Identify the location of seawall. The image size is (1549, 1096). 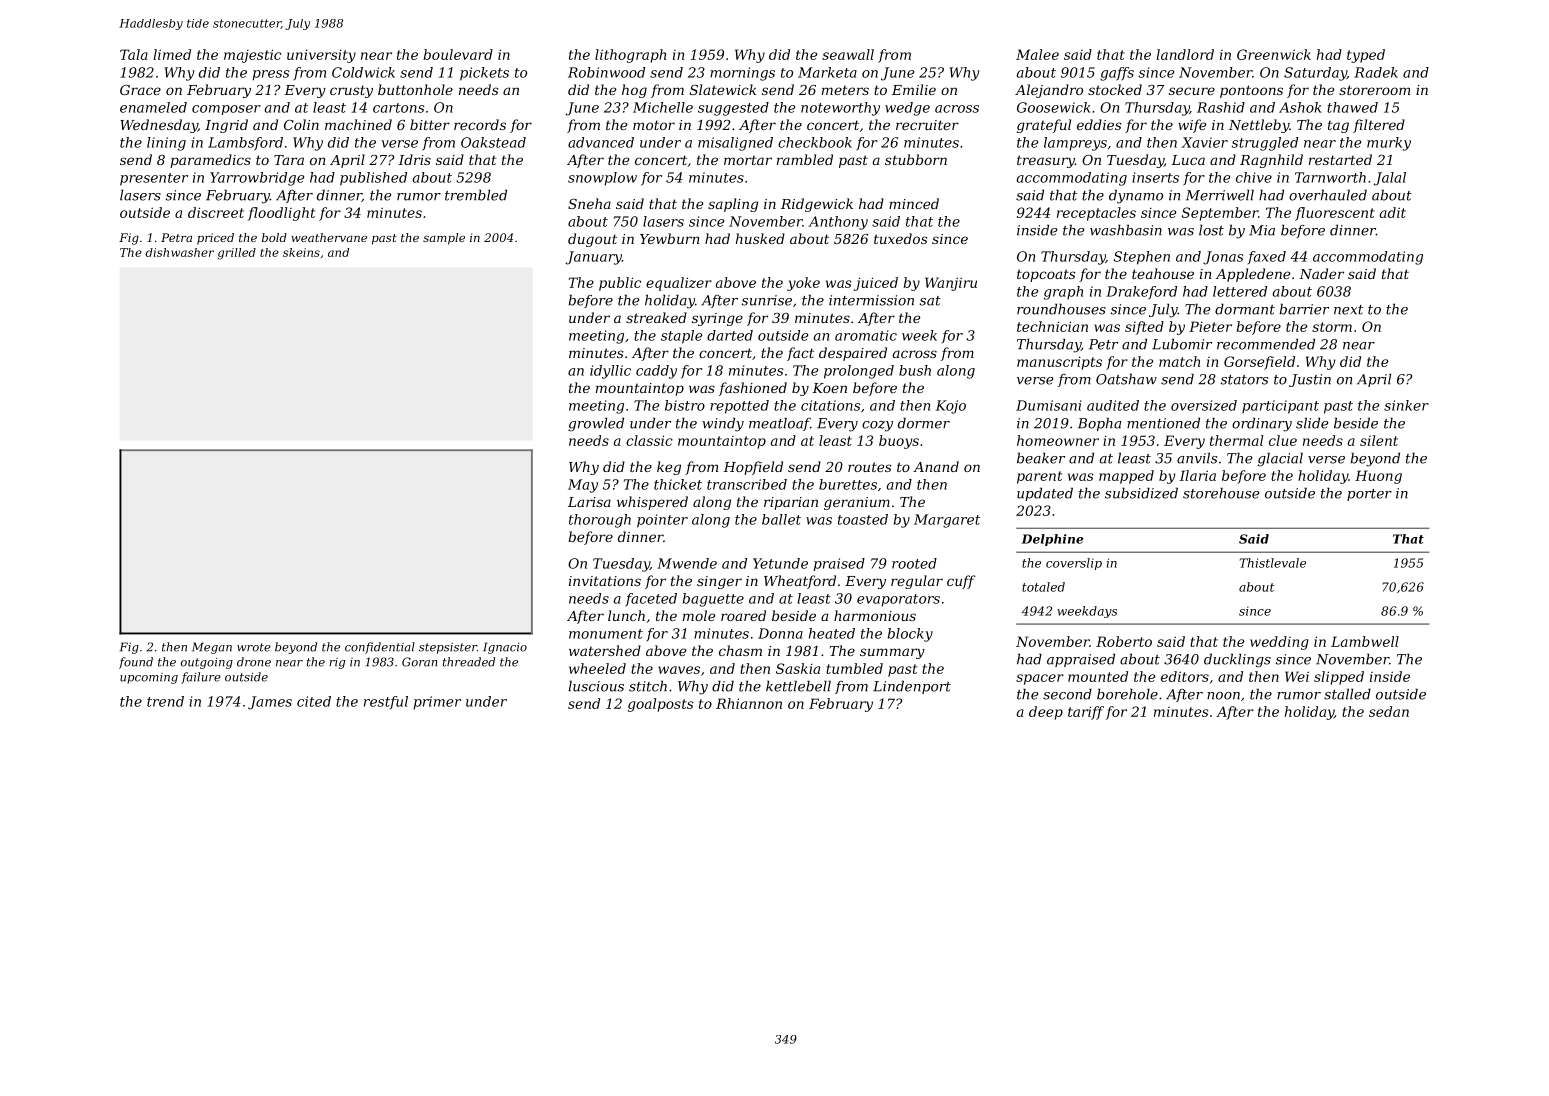
(848, 54).
